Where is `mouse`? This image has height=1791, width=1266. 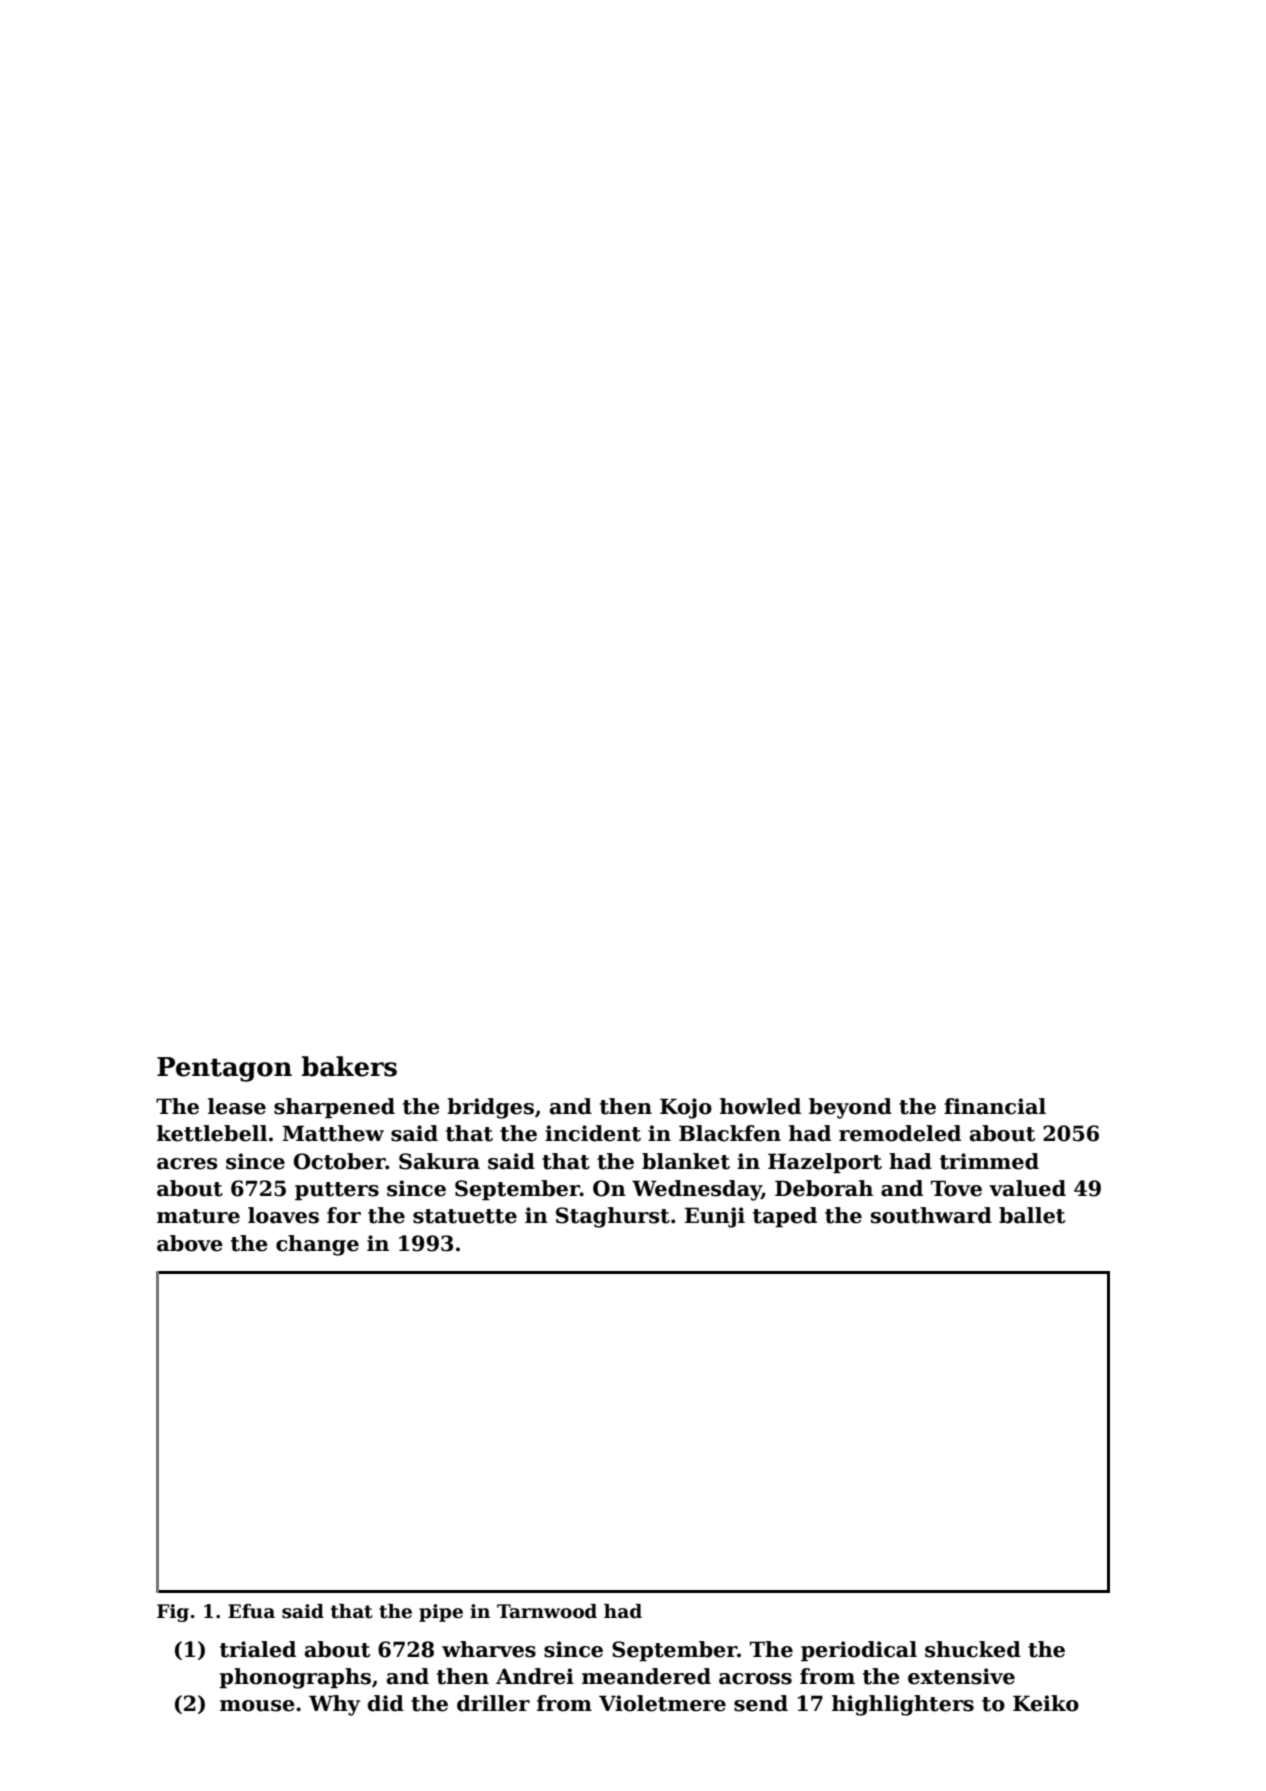
mouse is located at coordinates (257, 1706).
